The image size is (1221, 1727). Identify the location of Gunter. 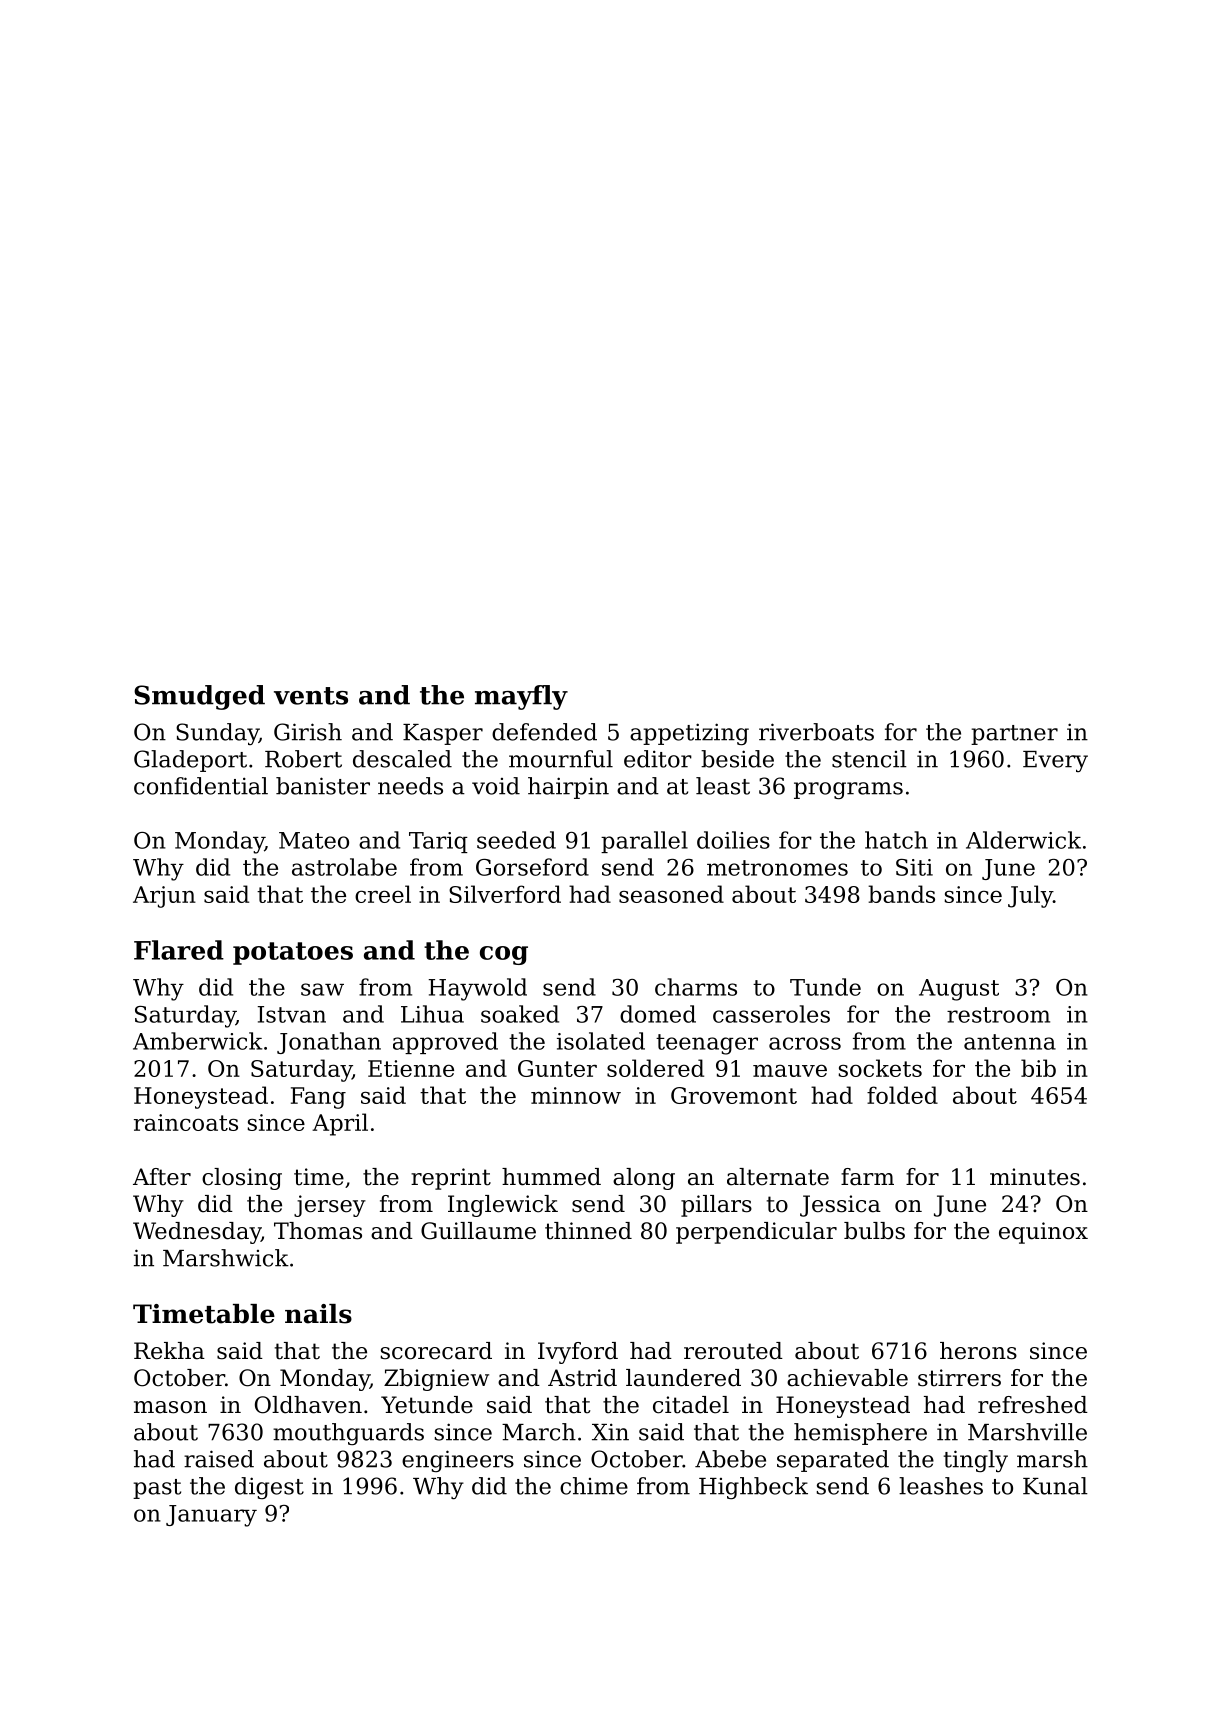
(557, 1068).
